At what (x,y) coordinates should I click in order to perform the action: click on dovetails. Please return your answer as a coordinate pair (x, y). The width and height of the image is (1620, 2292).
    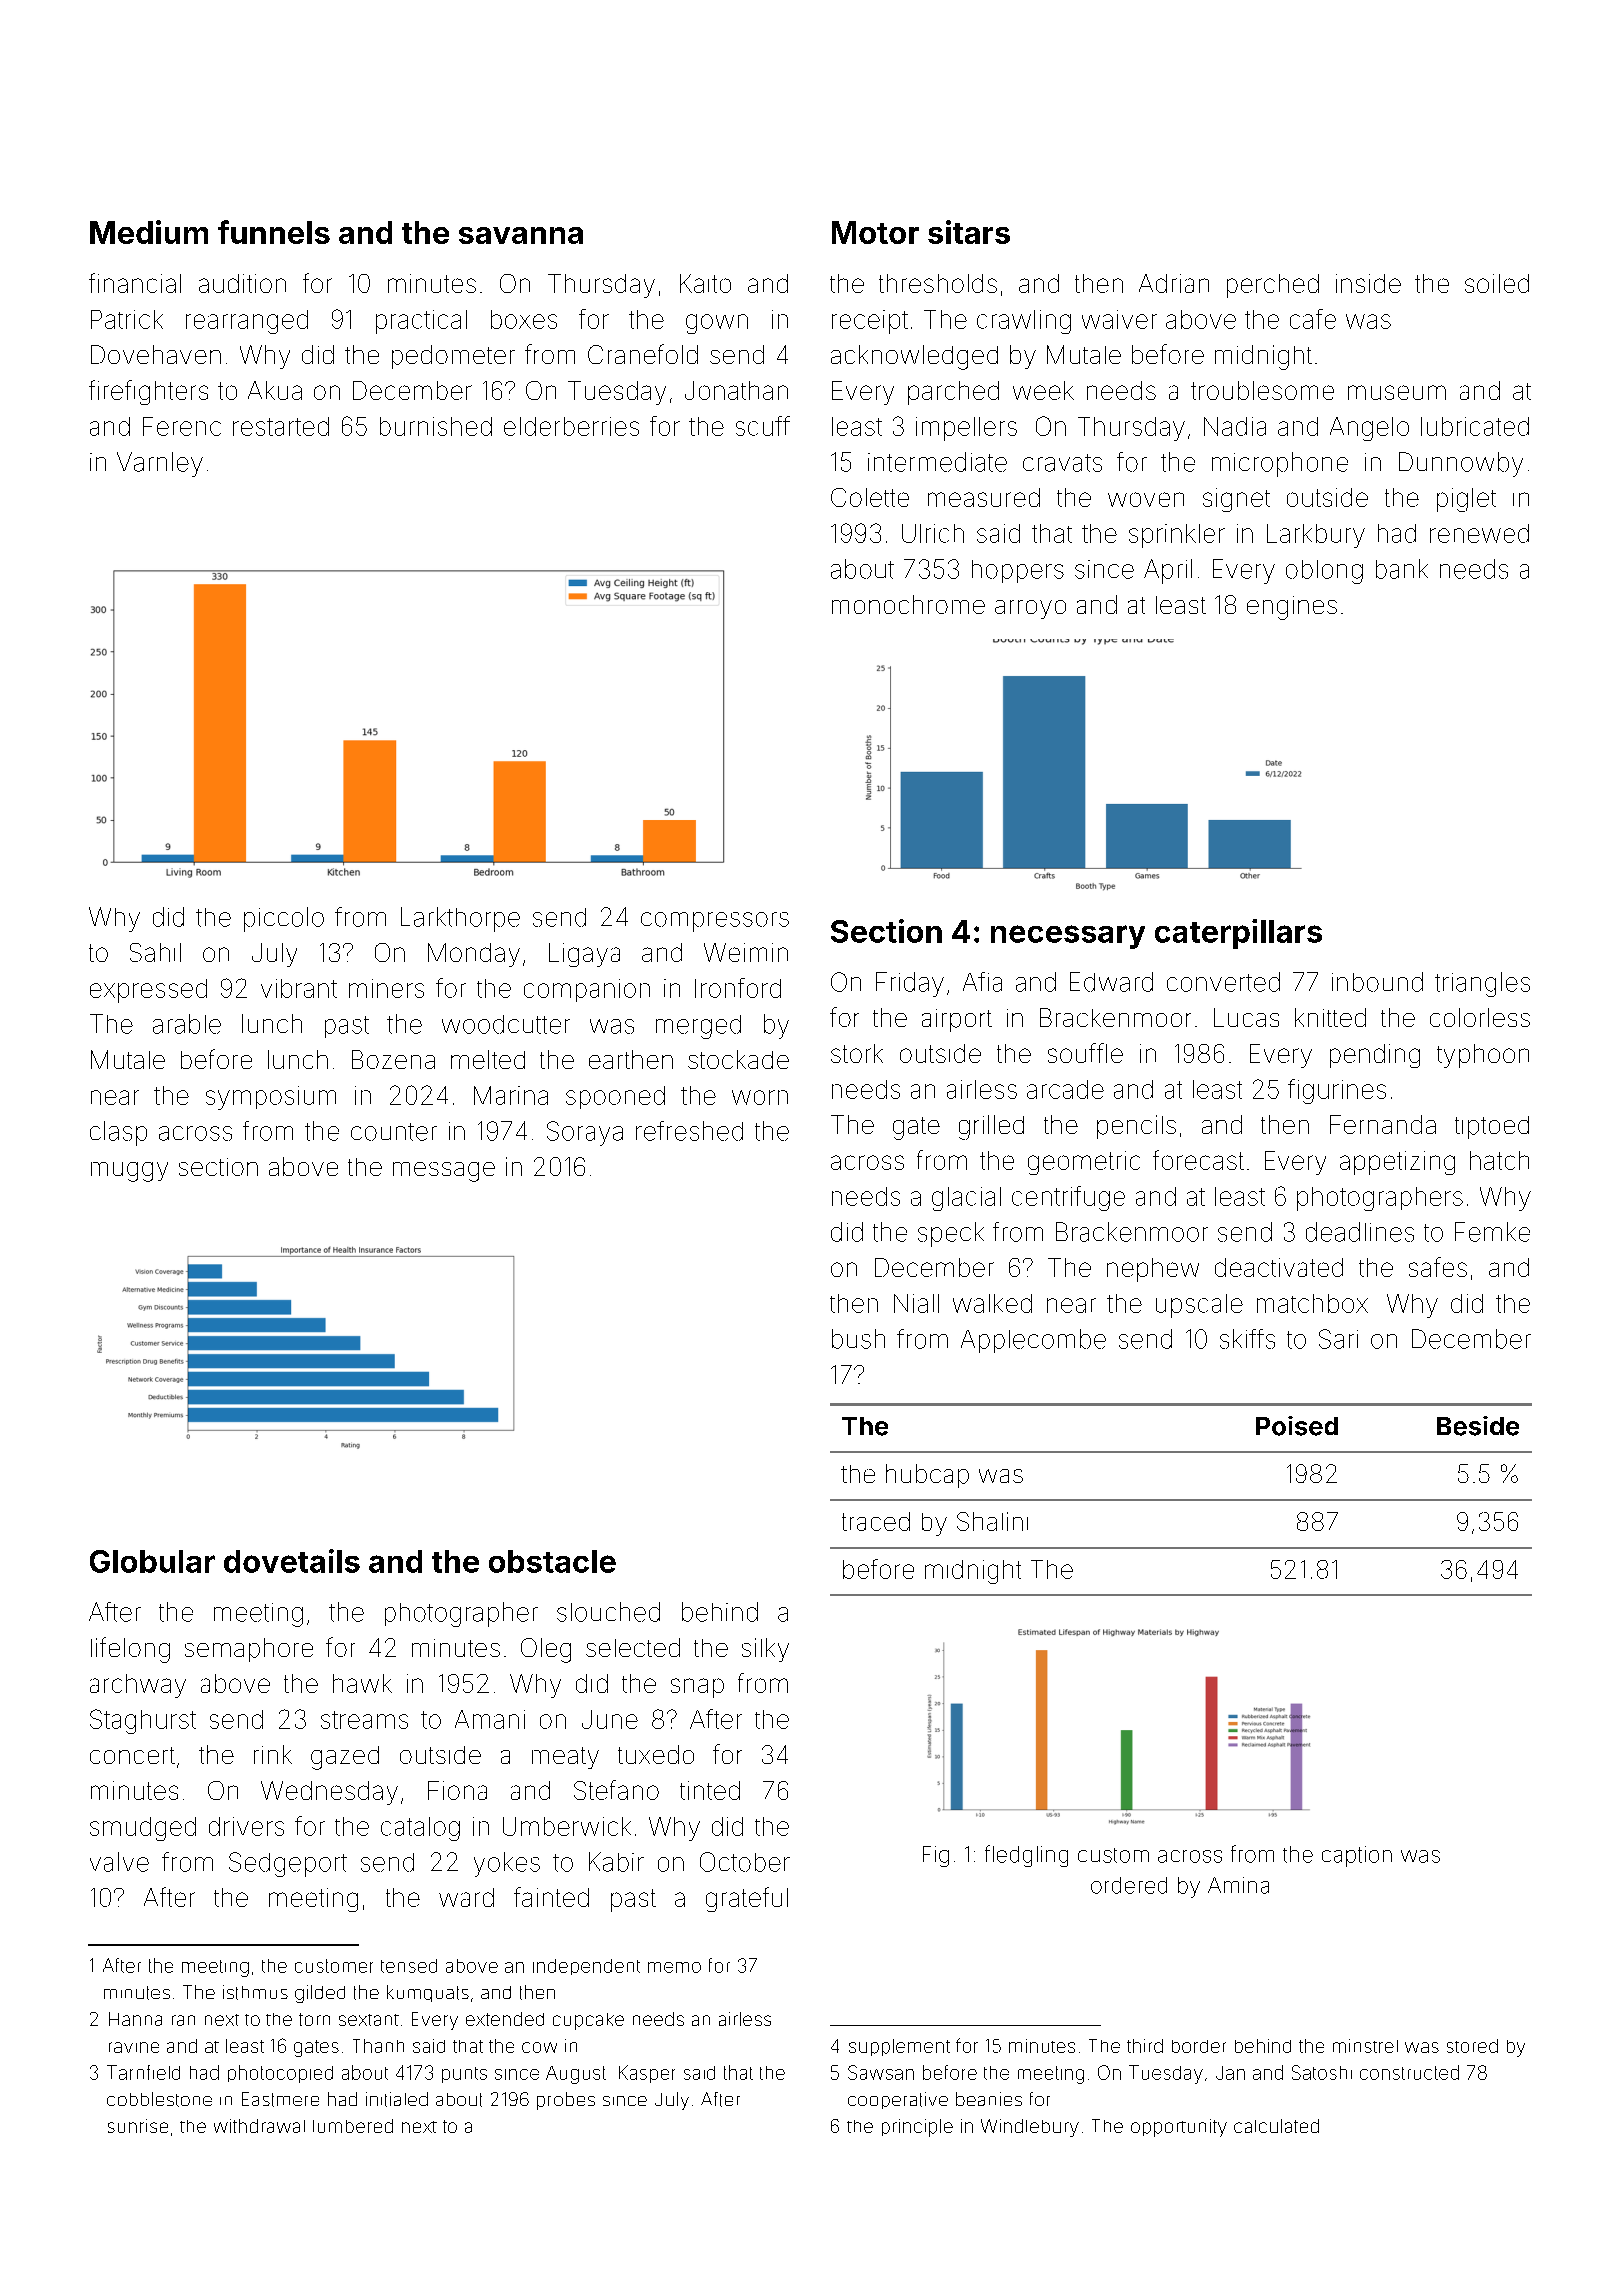
    Looking at the image, I should click on (292, 1561).
